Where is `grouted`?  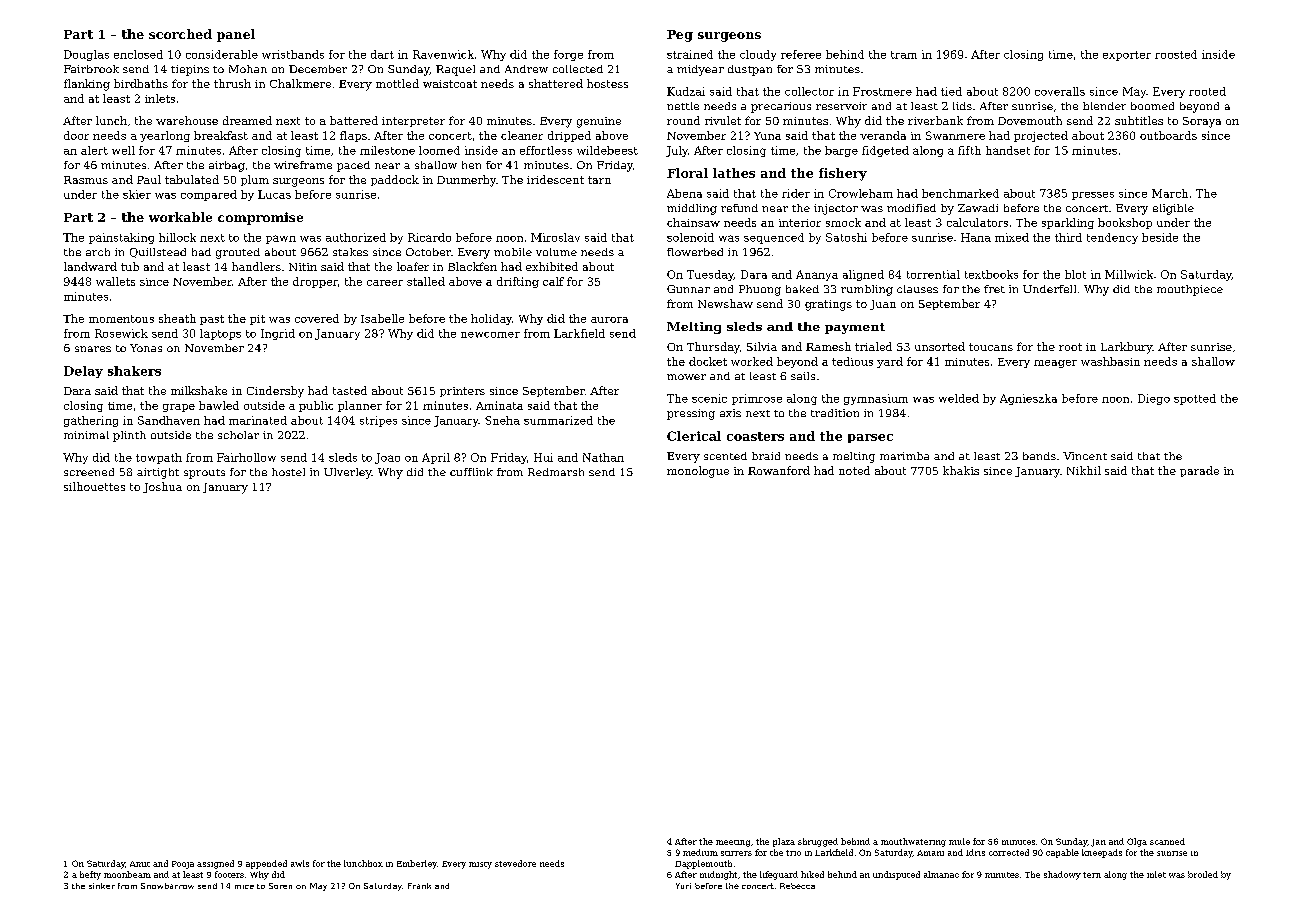
grouted is located at coordinates (238, 253).
